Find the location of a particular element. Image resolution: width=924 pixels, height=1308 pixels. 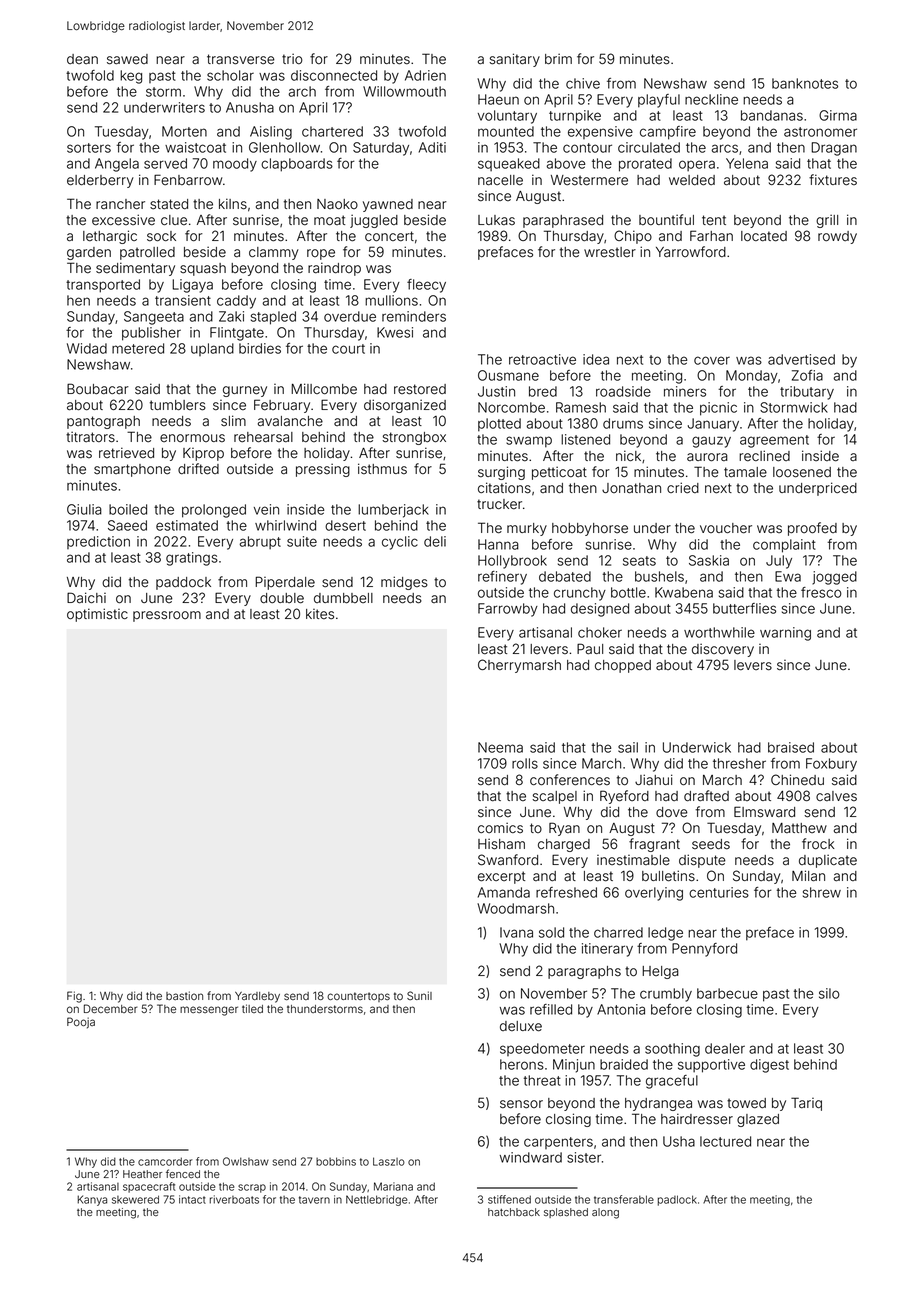

dean is located at coordinates (82, 59).
